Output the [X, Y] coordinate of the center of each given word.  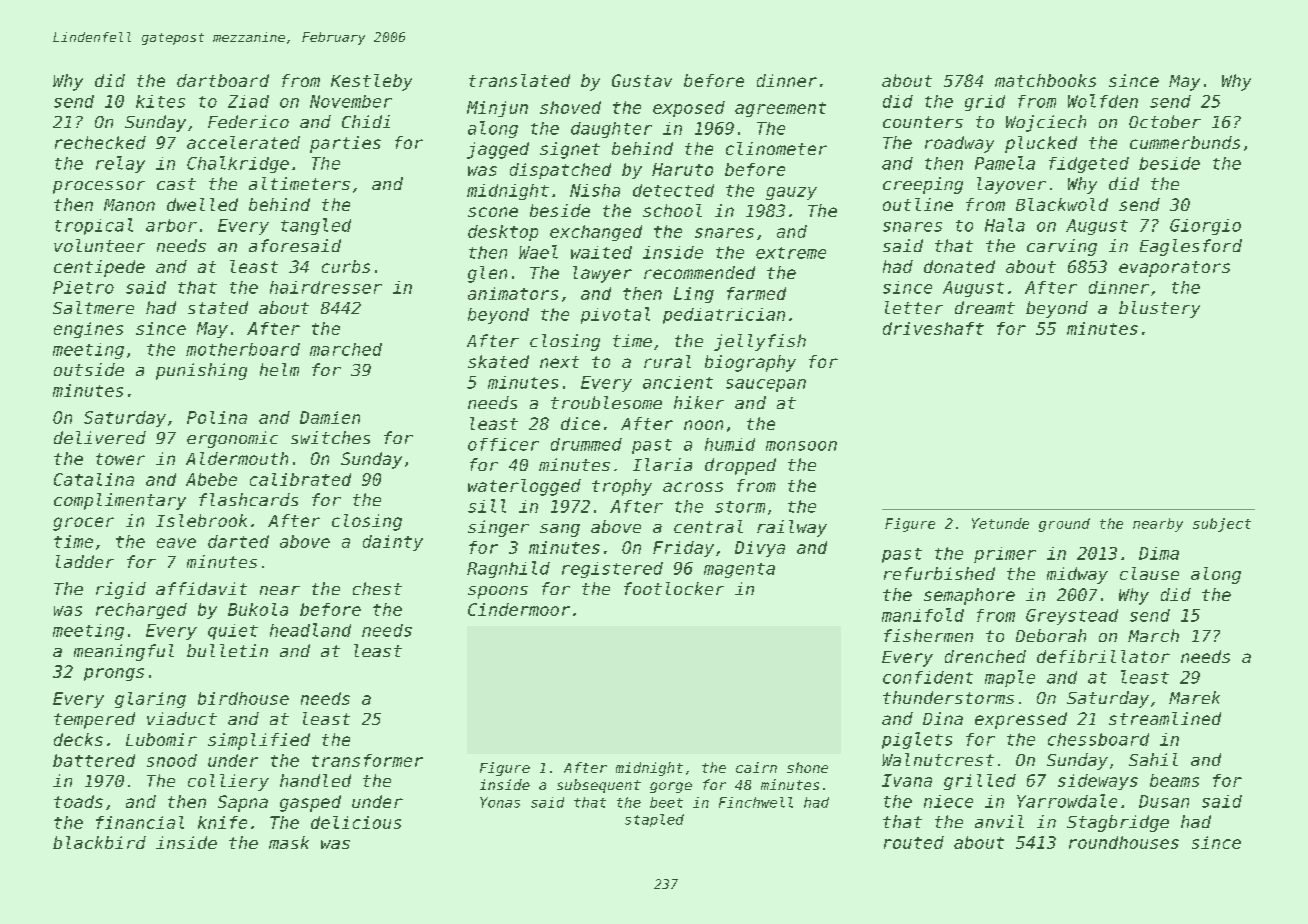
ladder [85, 561]
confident [928, 677]
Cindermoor [519, 609]
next [559, 362]
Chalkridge [238, 164]
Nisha [595, 190]
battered [94, 760]
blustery [1159, 309]
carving [1062, 247]
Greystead [1072, 617]
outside [89, 369]
